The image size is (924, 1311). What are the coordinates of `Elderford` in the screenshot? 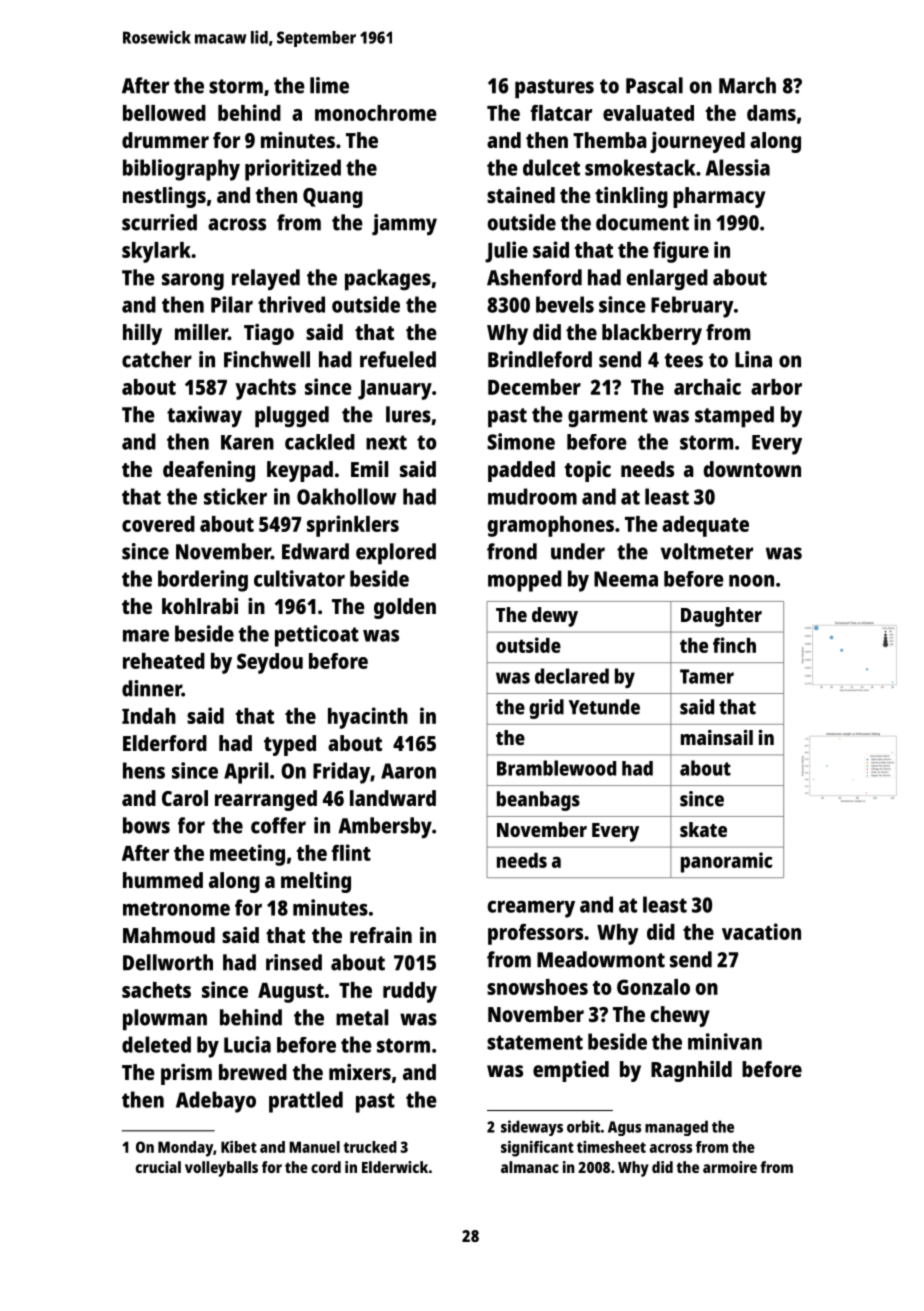 It's located at (165, 743).
